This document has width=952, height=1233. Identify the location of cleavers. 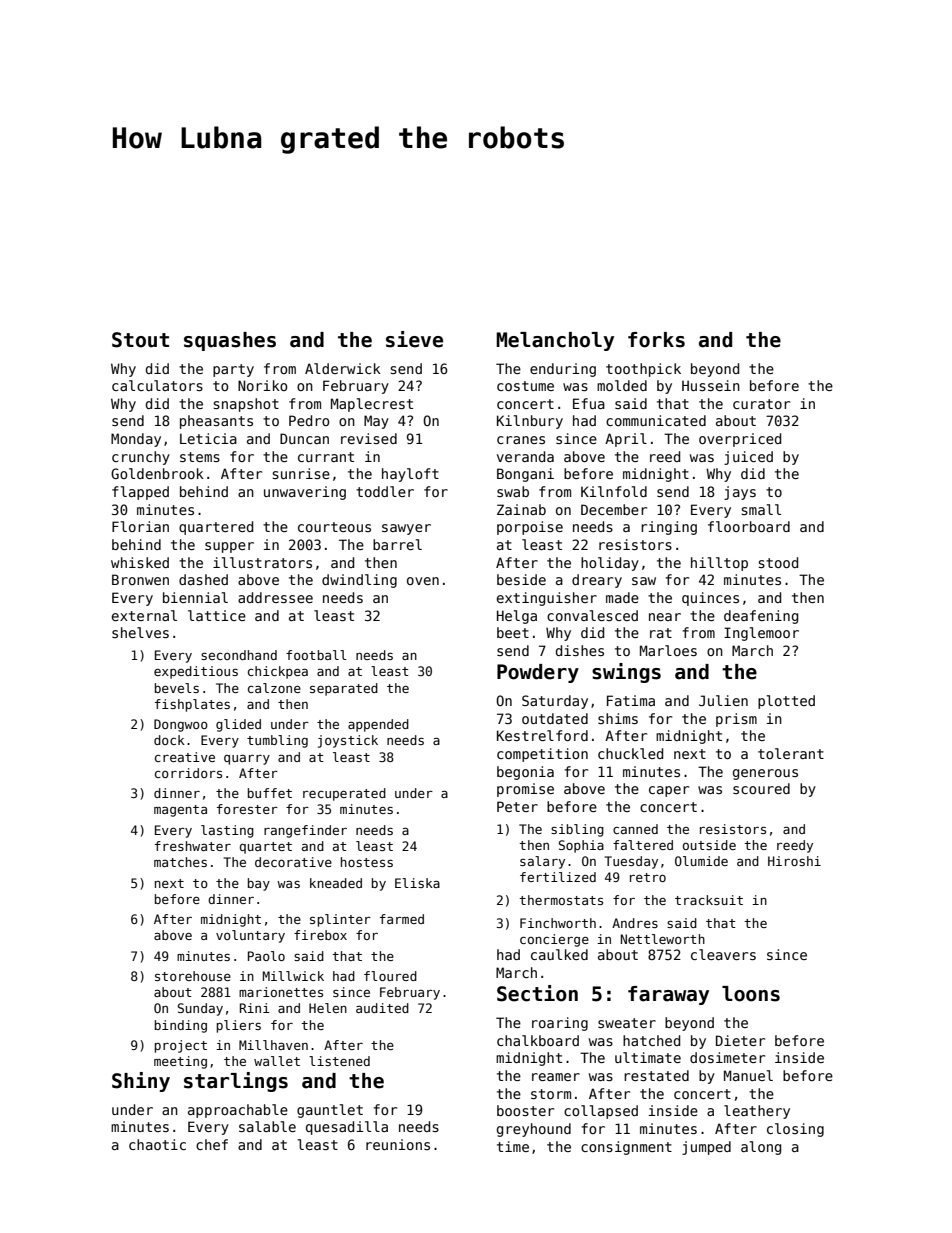
(723, 954).
